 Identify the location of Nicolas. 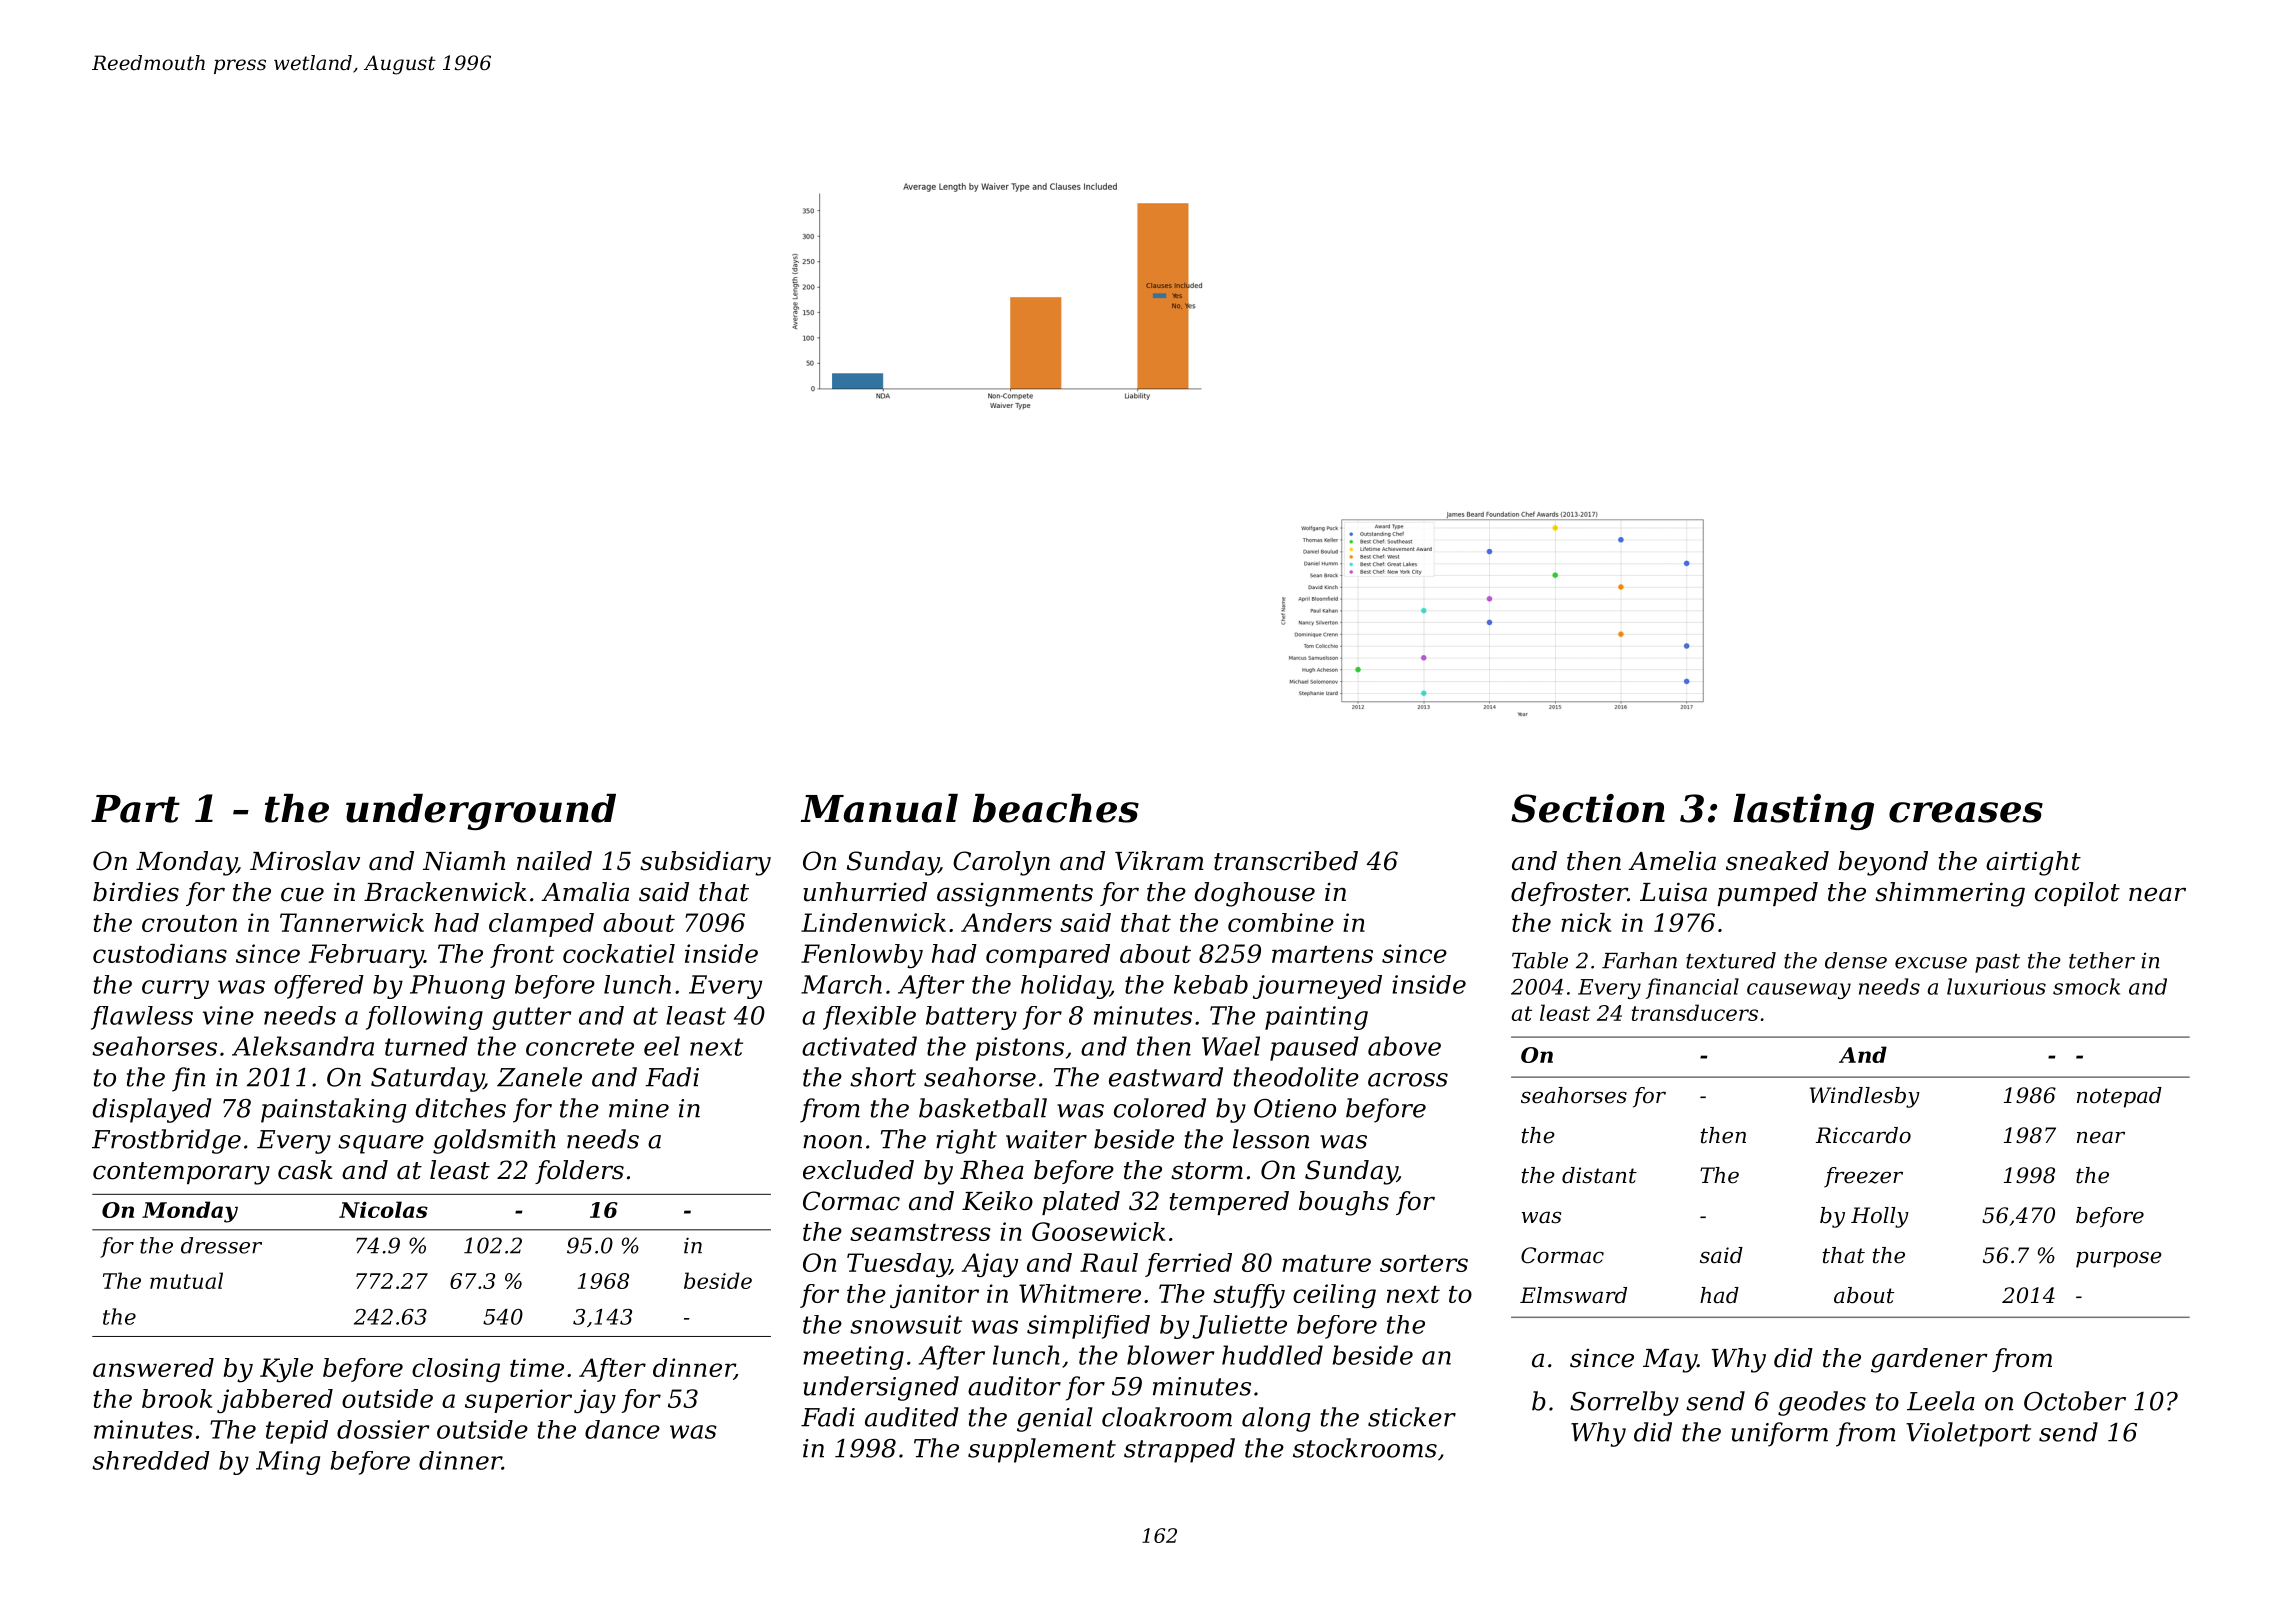
(383, 1209).
